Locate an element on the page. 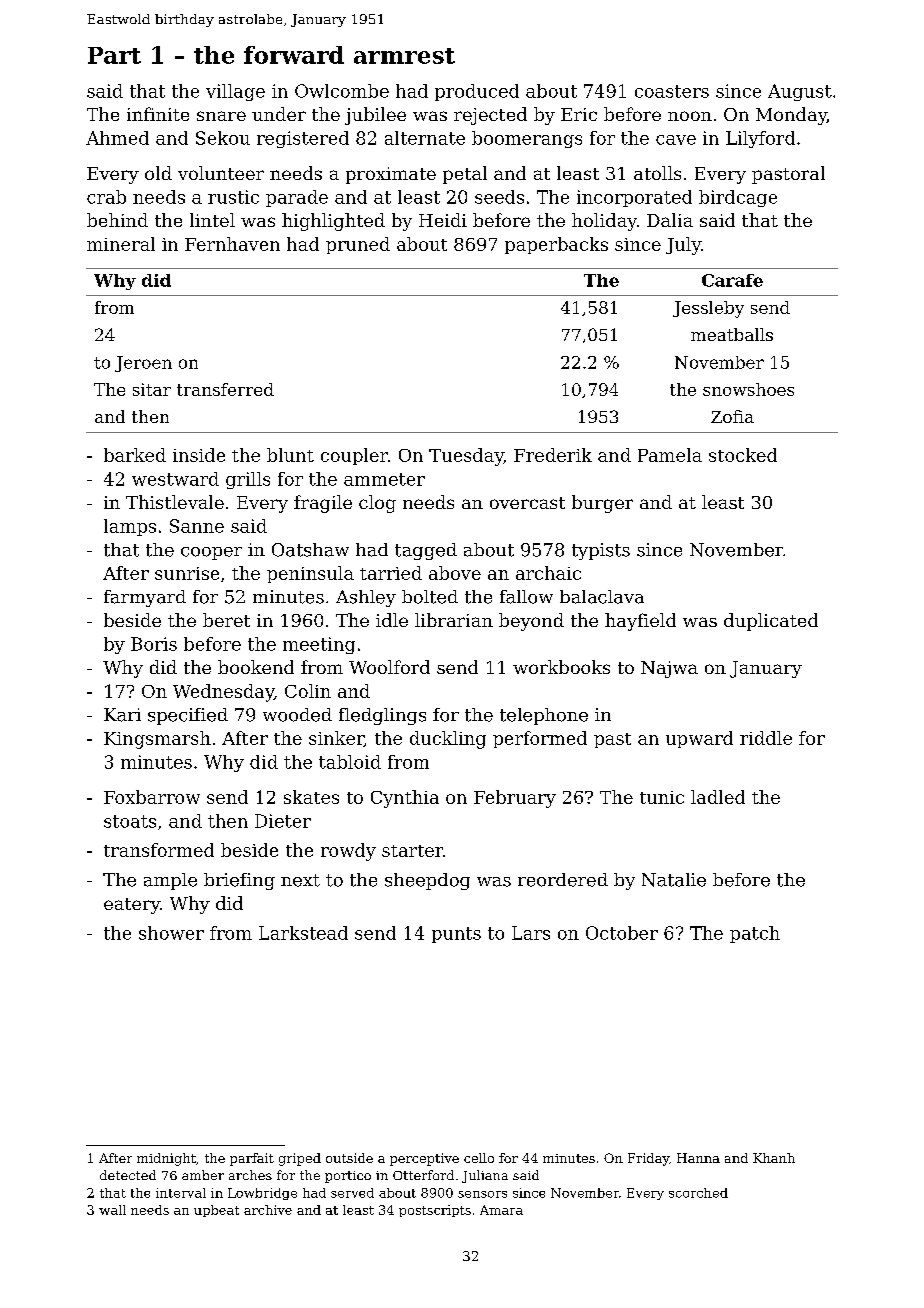 The height and width of the image is (1308, 924). fledglings is located at coordinates (382, 716).
